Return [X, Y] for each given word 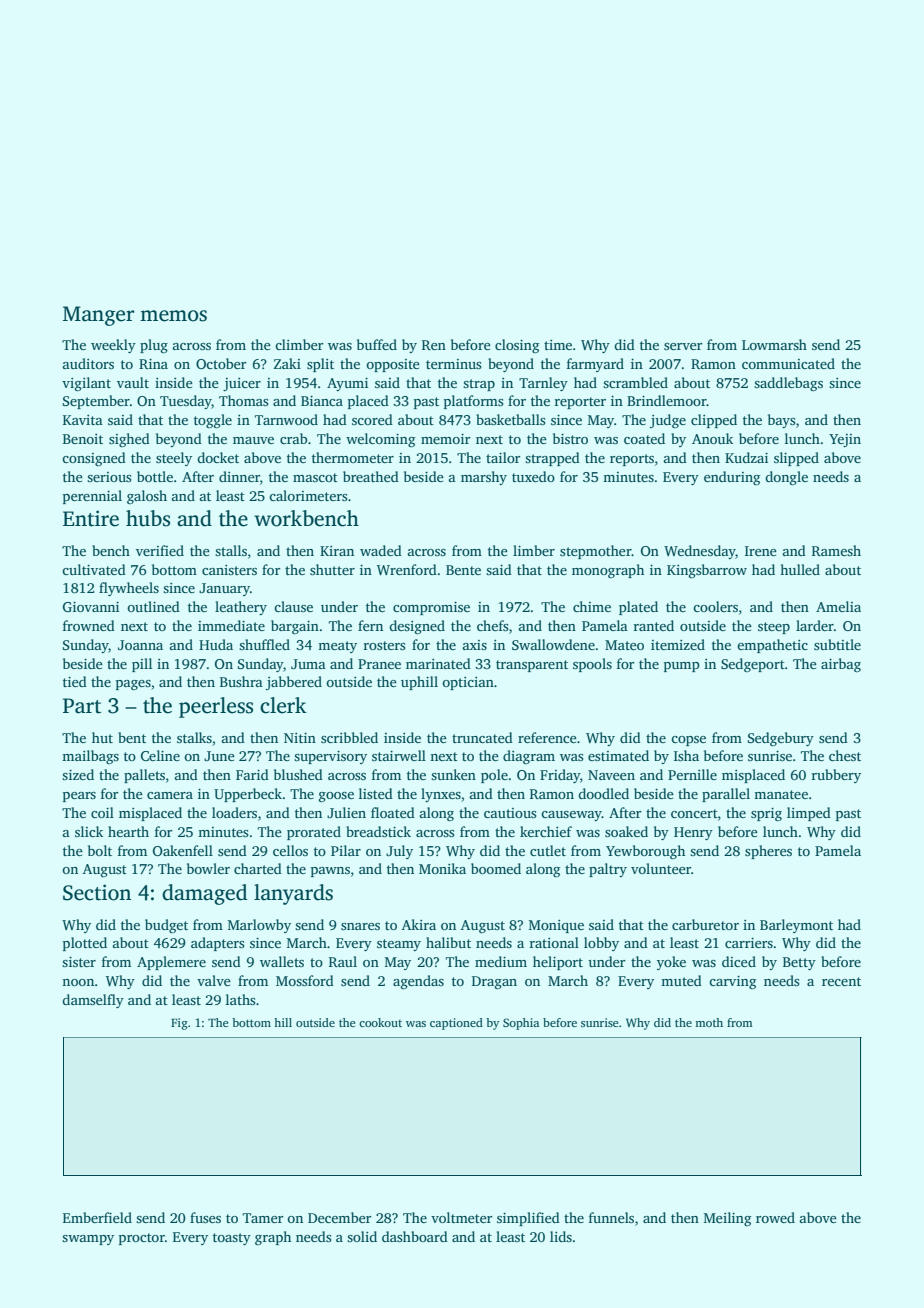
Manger [98, 316]
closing [517, 346]
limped [809, 814]
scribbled [349, 737]
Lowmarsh [774, 344]
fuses [205, 1217]
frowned [89, 625]
